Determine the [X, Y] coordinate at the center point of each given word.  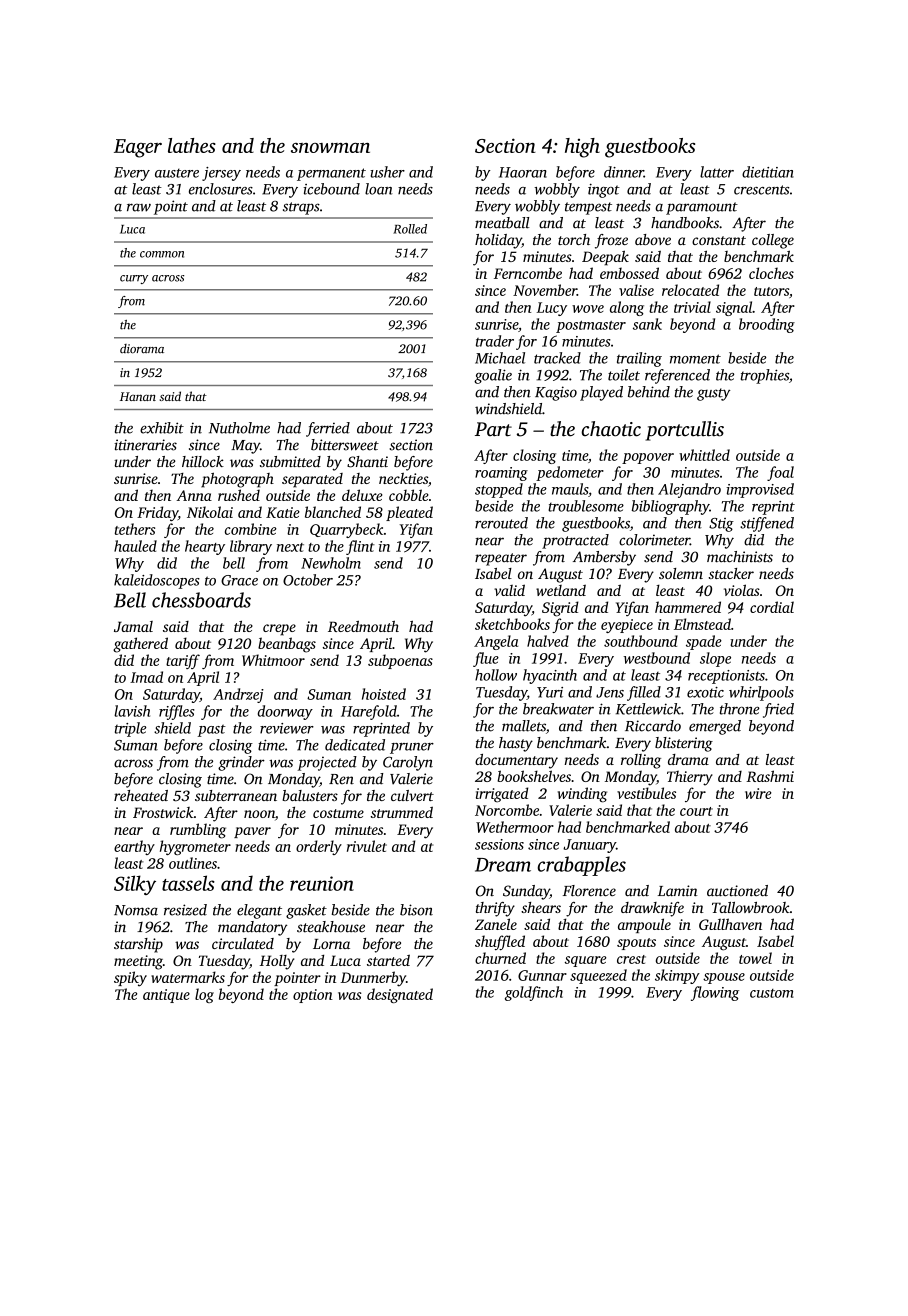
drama [688, 759]
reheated [141, 795]
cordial [772, 607]
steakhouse [331, 927]
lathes [192, 145]
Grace [239, 580]
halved [548, 641]
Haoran [523, 172]
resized [185, 910]
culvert [412, 795]
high [582, 148]
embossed [629, 273]
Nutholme [239, 428]
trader [495, 341]
